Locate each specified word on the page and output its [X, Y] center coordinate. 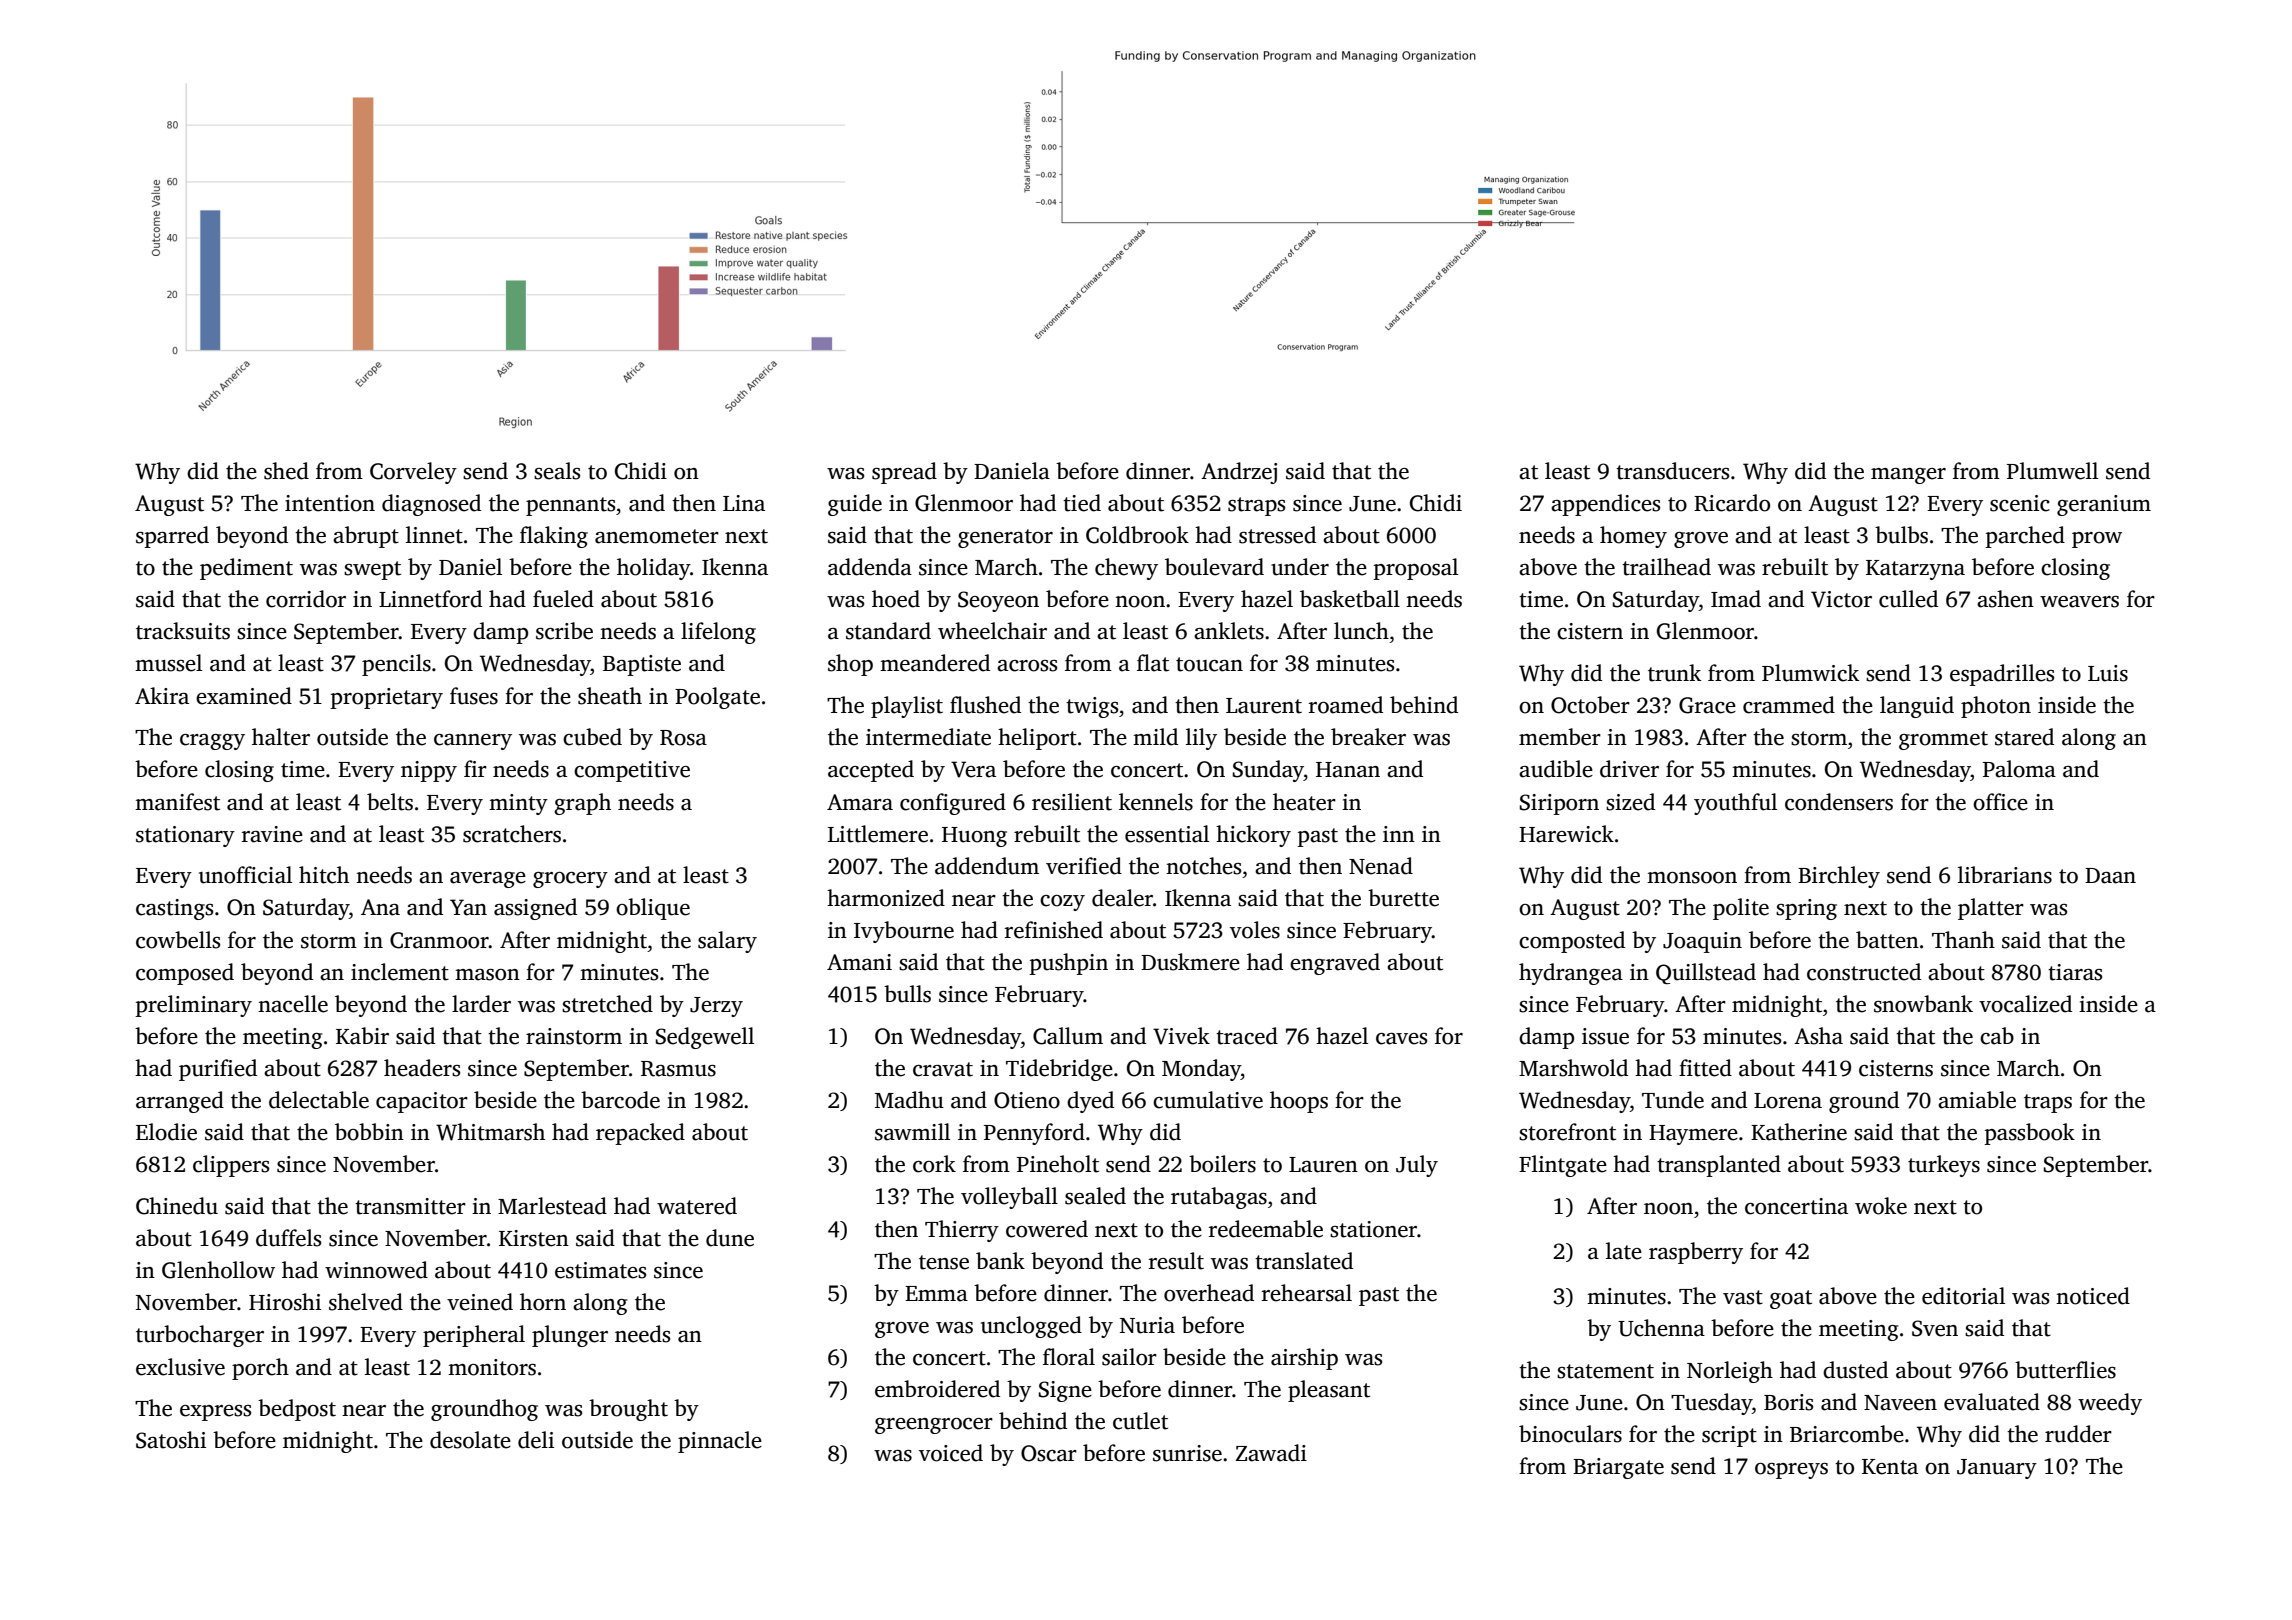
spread [904, 473]
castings [174, 909]
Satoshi [171, 1440]
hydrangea [1571, 974]
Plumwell [2052, 471]
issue [1605, 1036]
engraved [1335, 964]
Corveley [413, 473]
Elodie [166, 1132]
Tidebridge [1059, 1070]
